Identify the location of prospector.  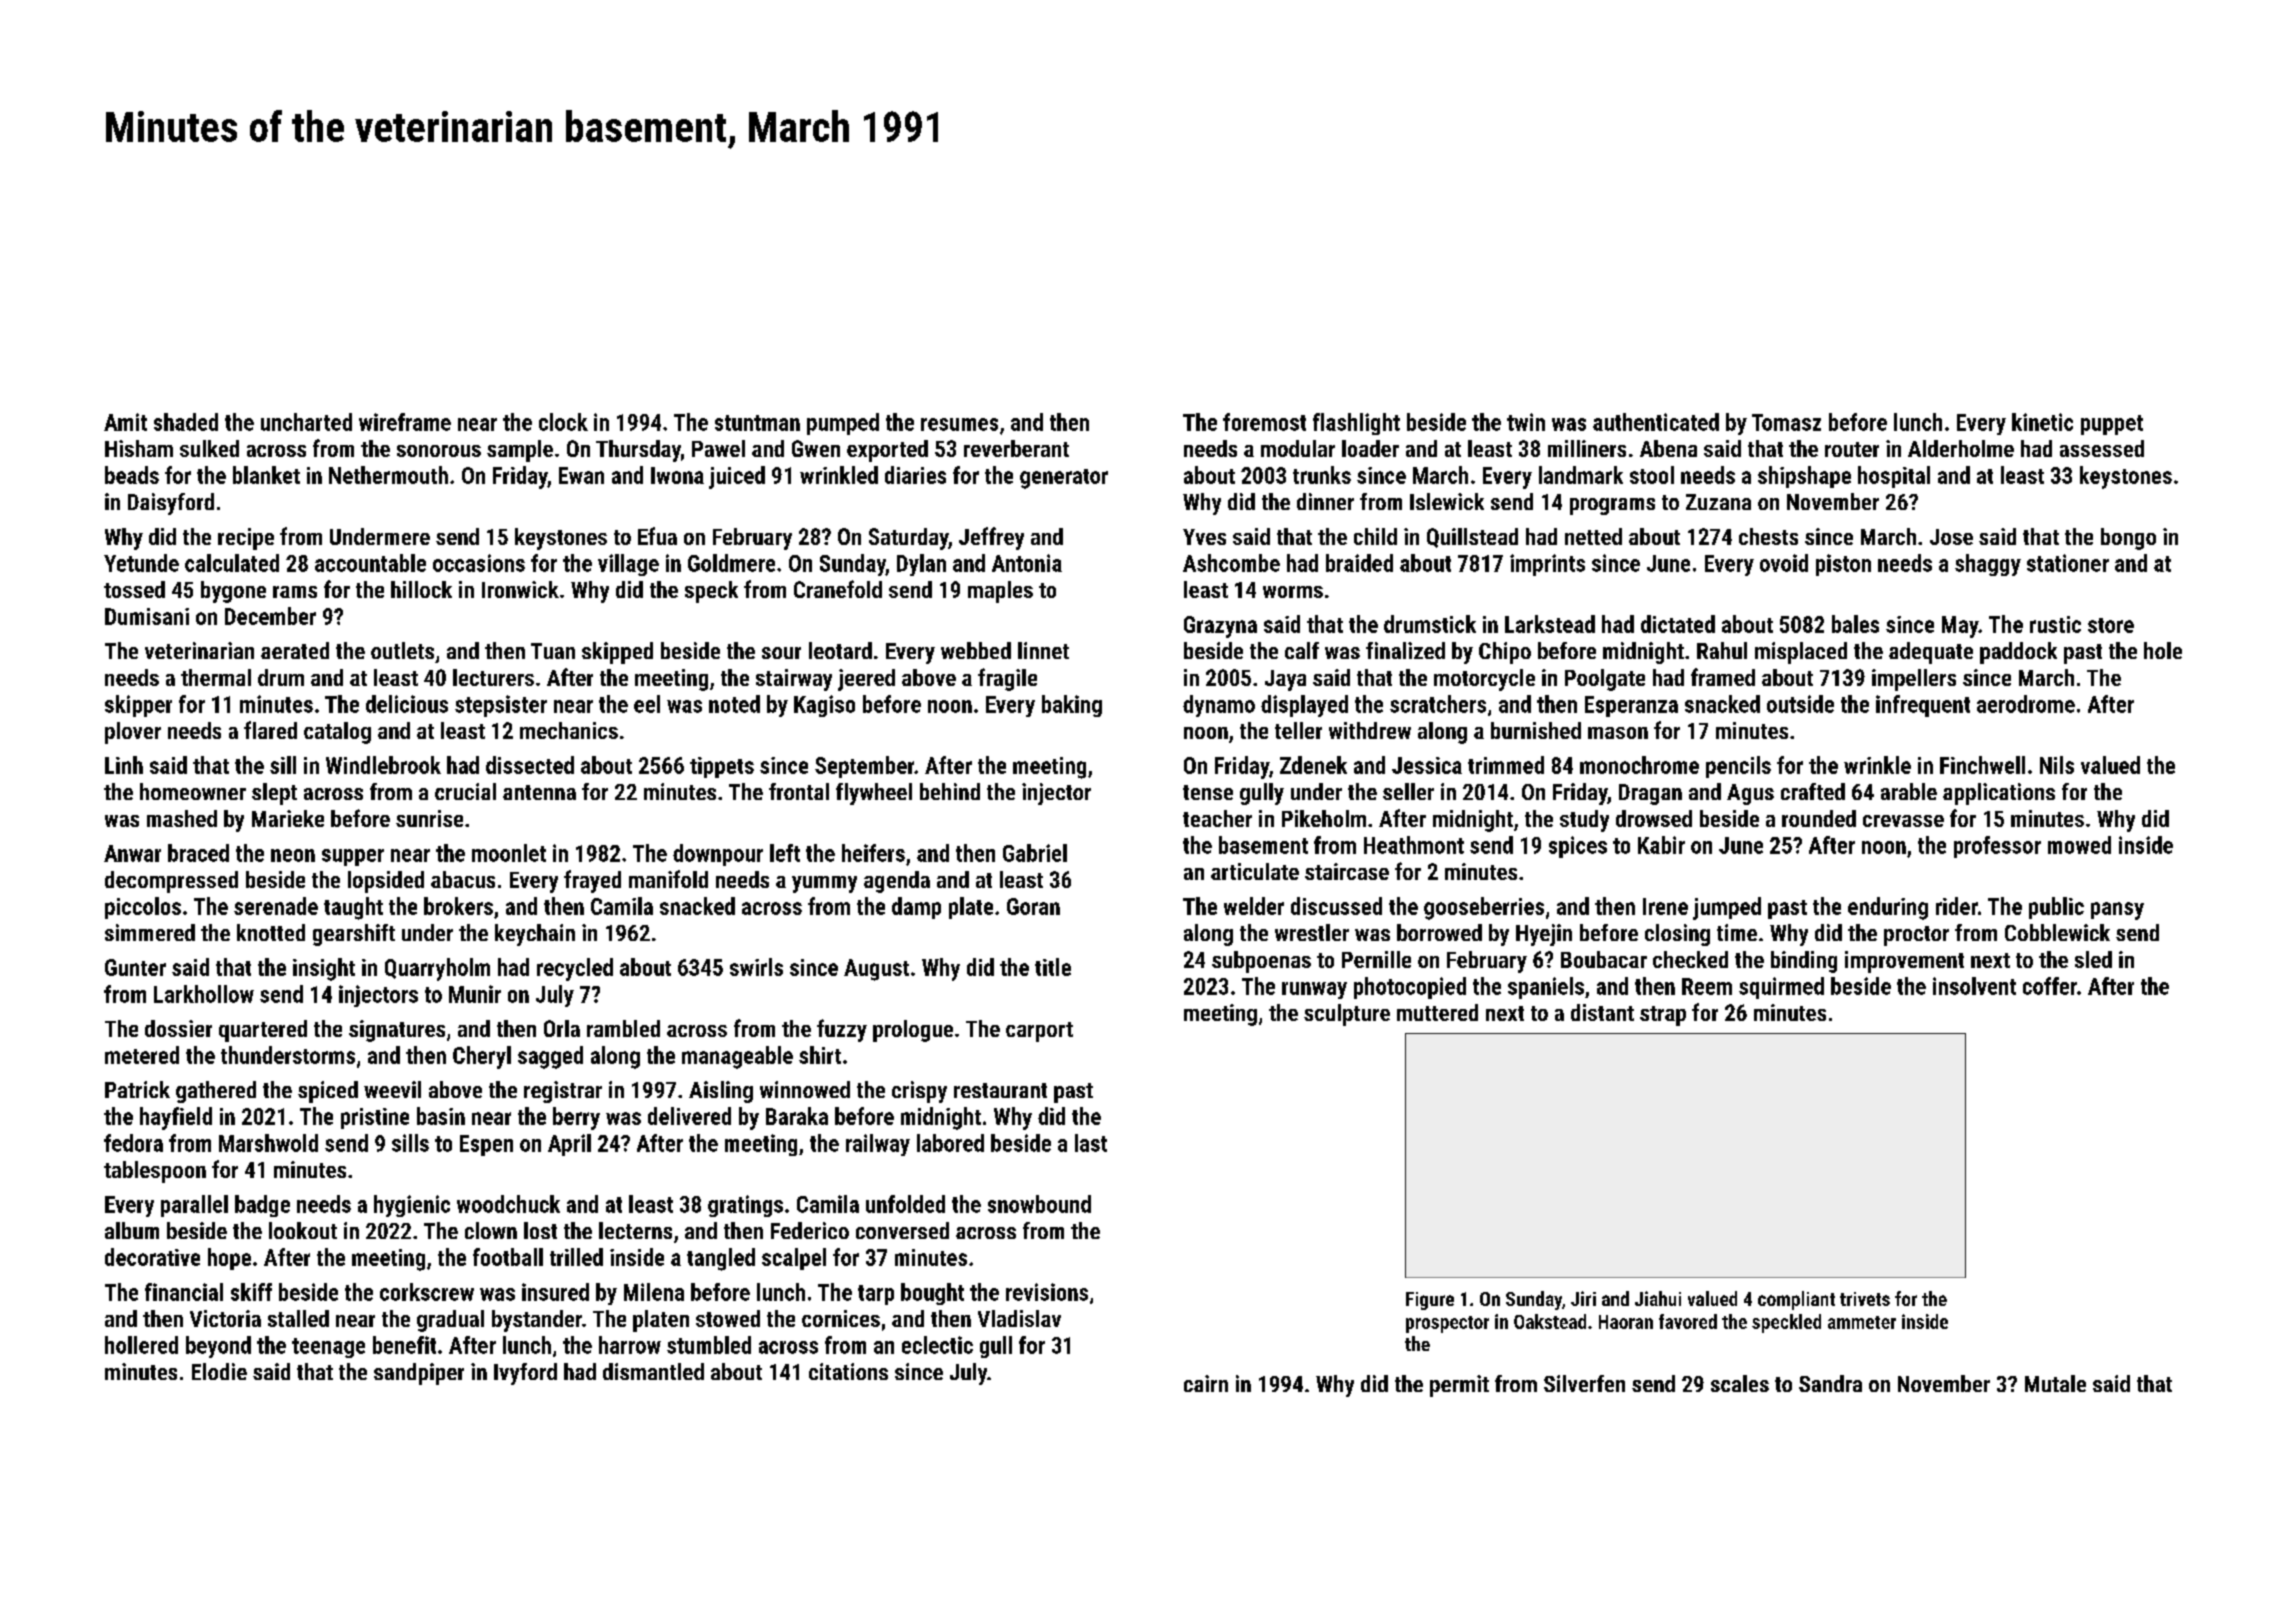
(1447, 1324).
